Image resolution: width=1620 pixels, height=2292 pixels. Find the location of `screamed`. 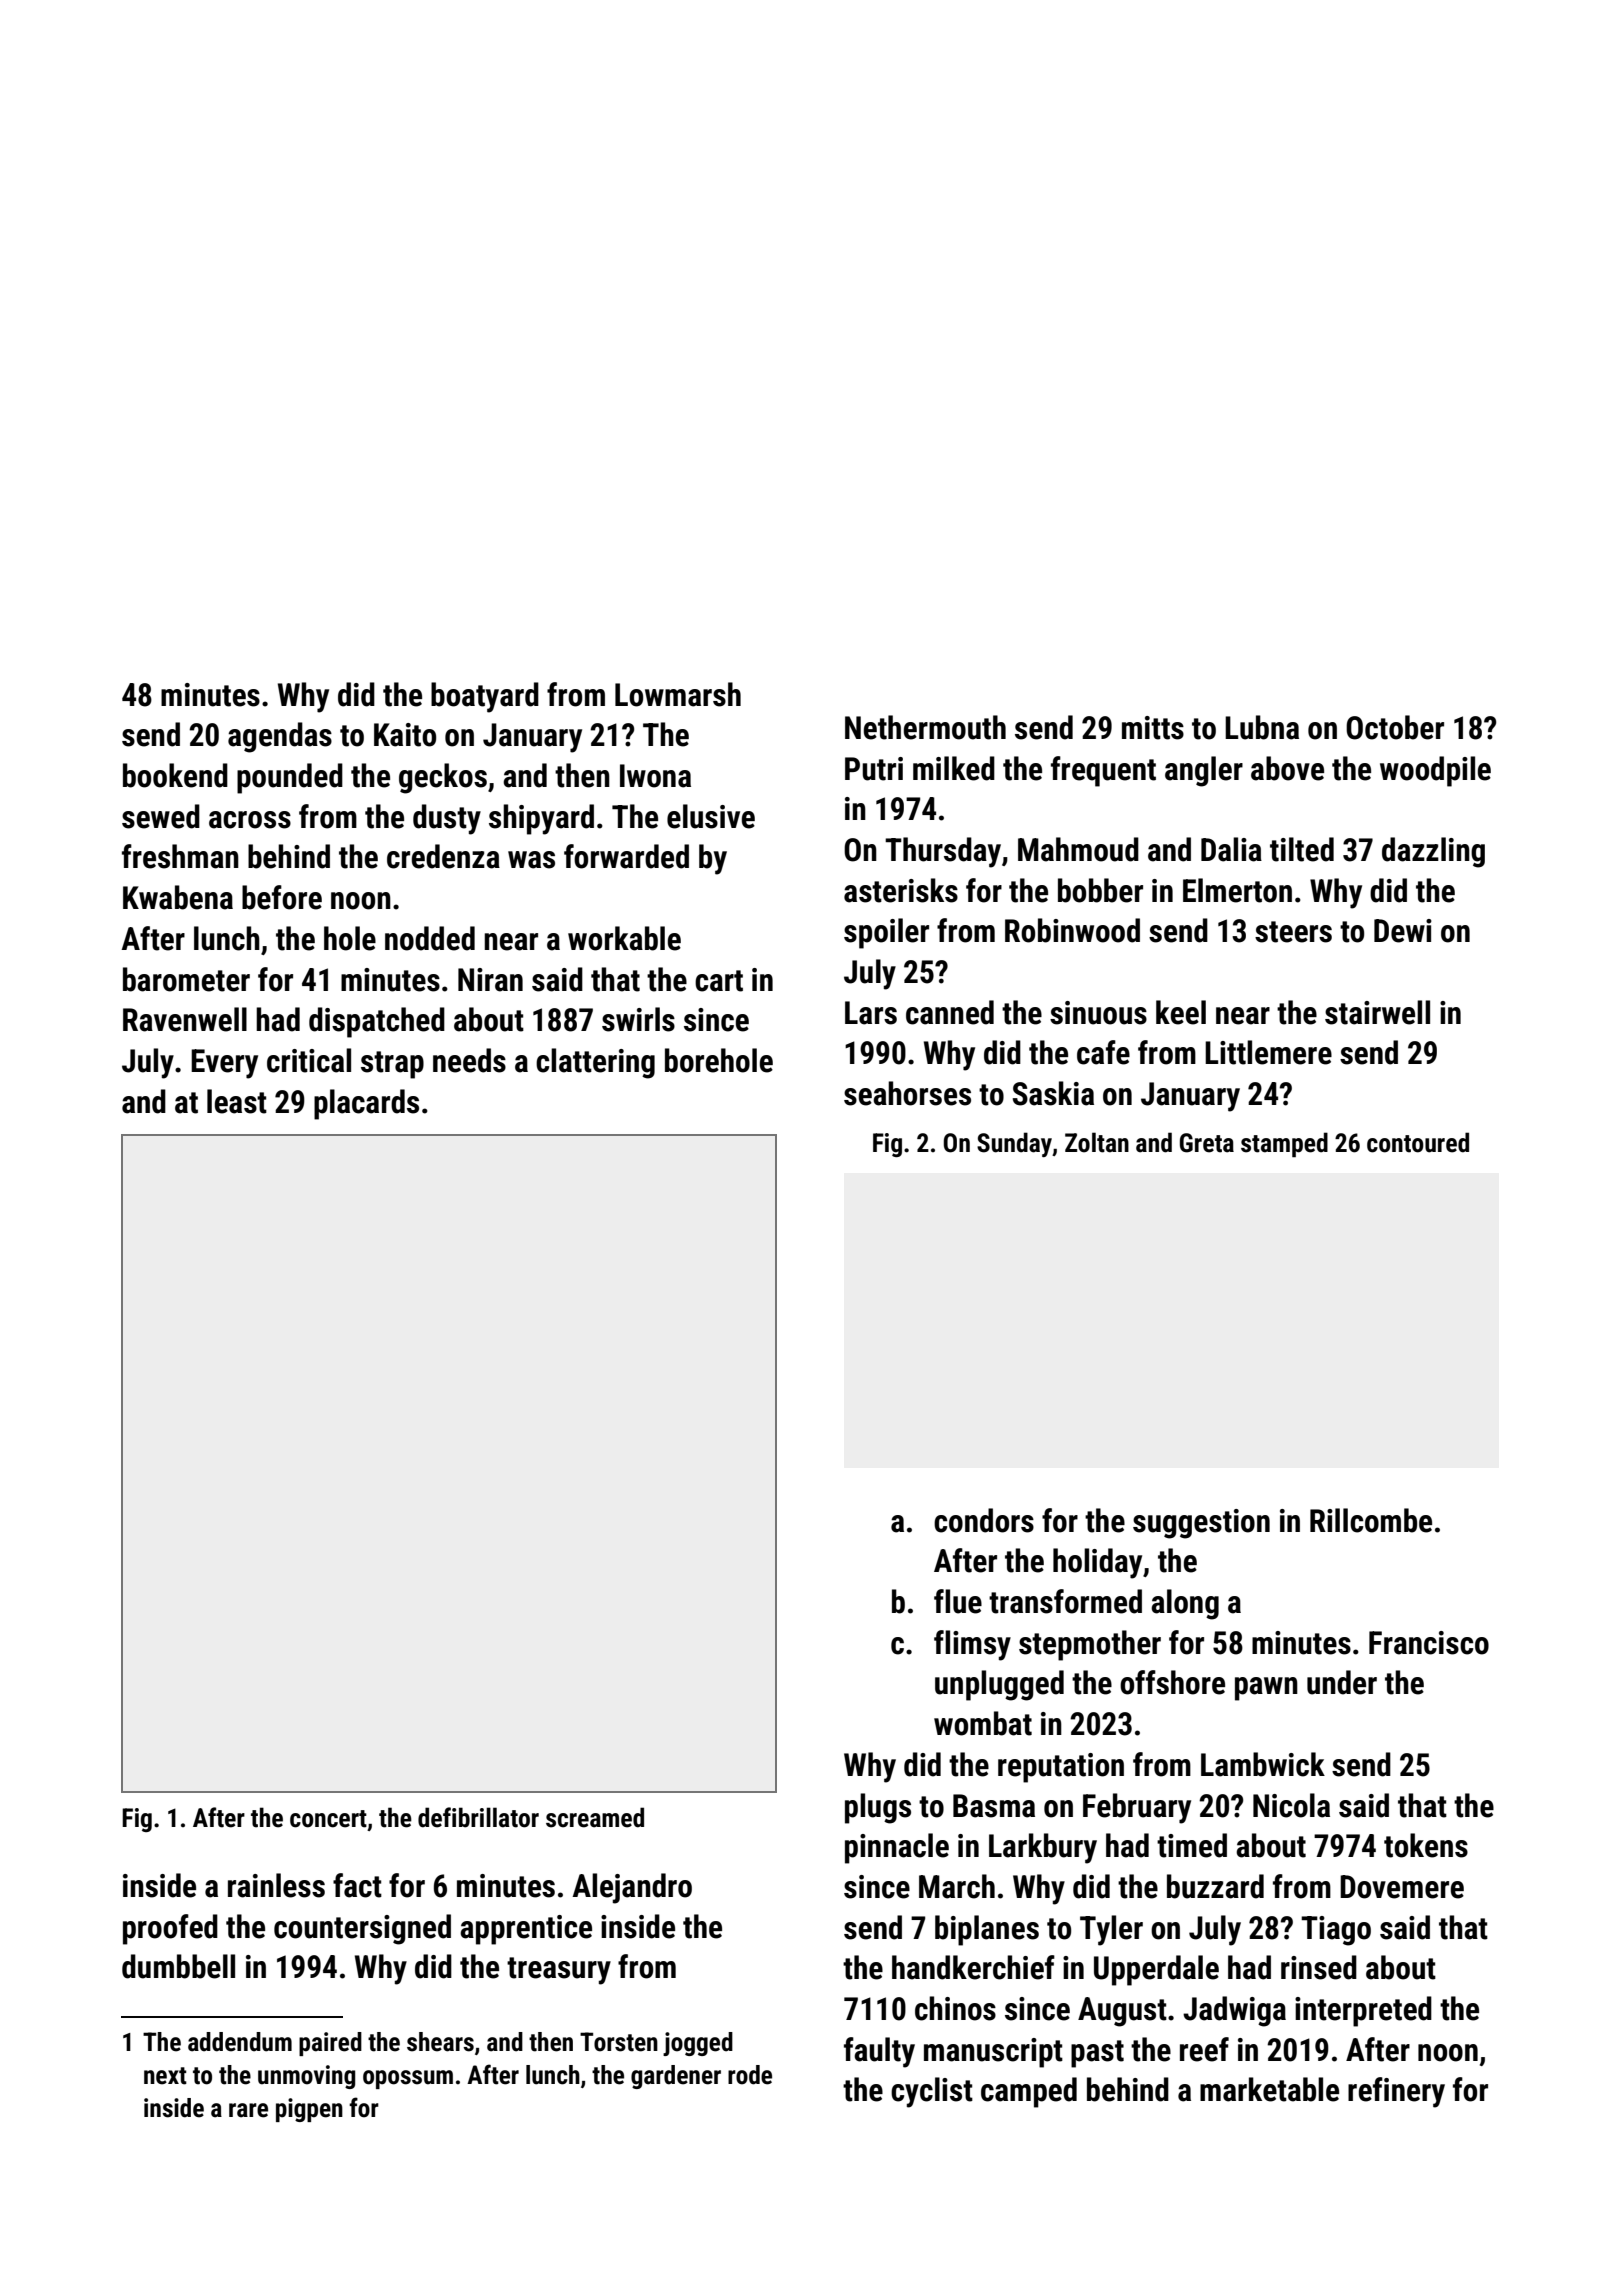

screamed is located at coordinates (595, 1817).
